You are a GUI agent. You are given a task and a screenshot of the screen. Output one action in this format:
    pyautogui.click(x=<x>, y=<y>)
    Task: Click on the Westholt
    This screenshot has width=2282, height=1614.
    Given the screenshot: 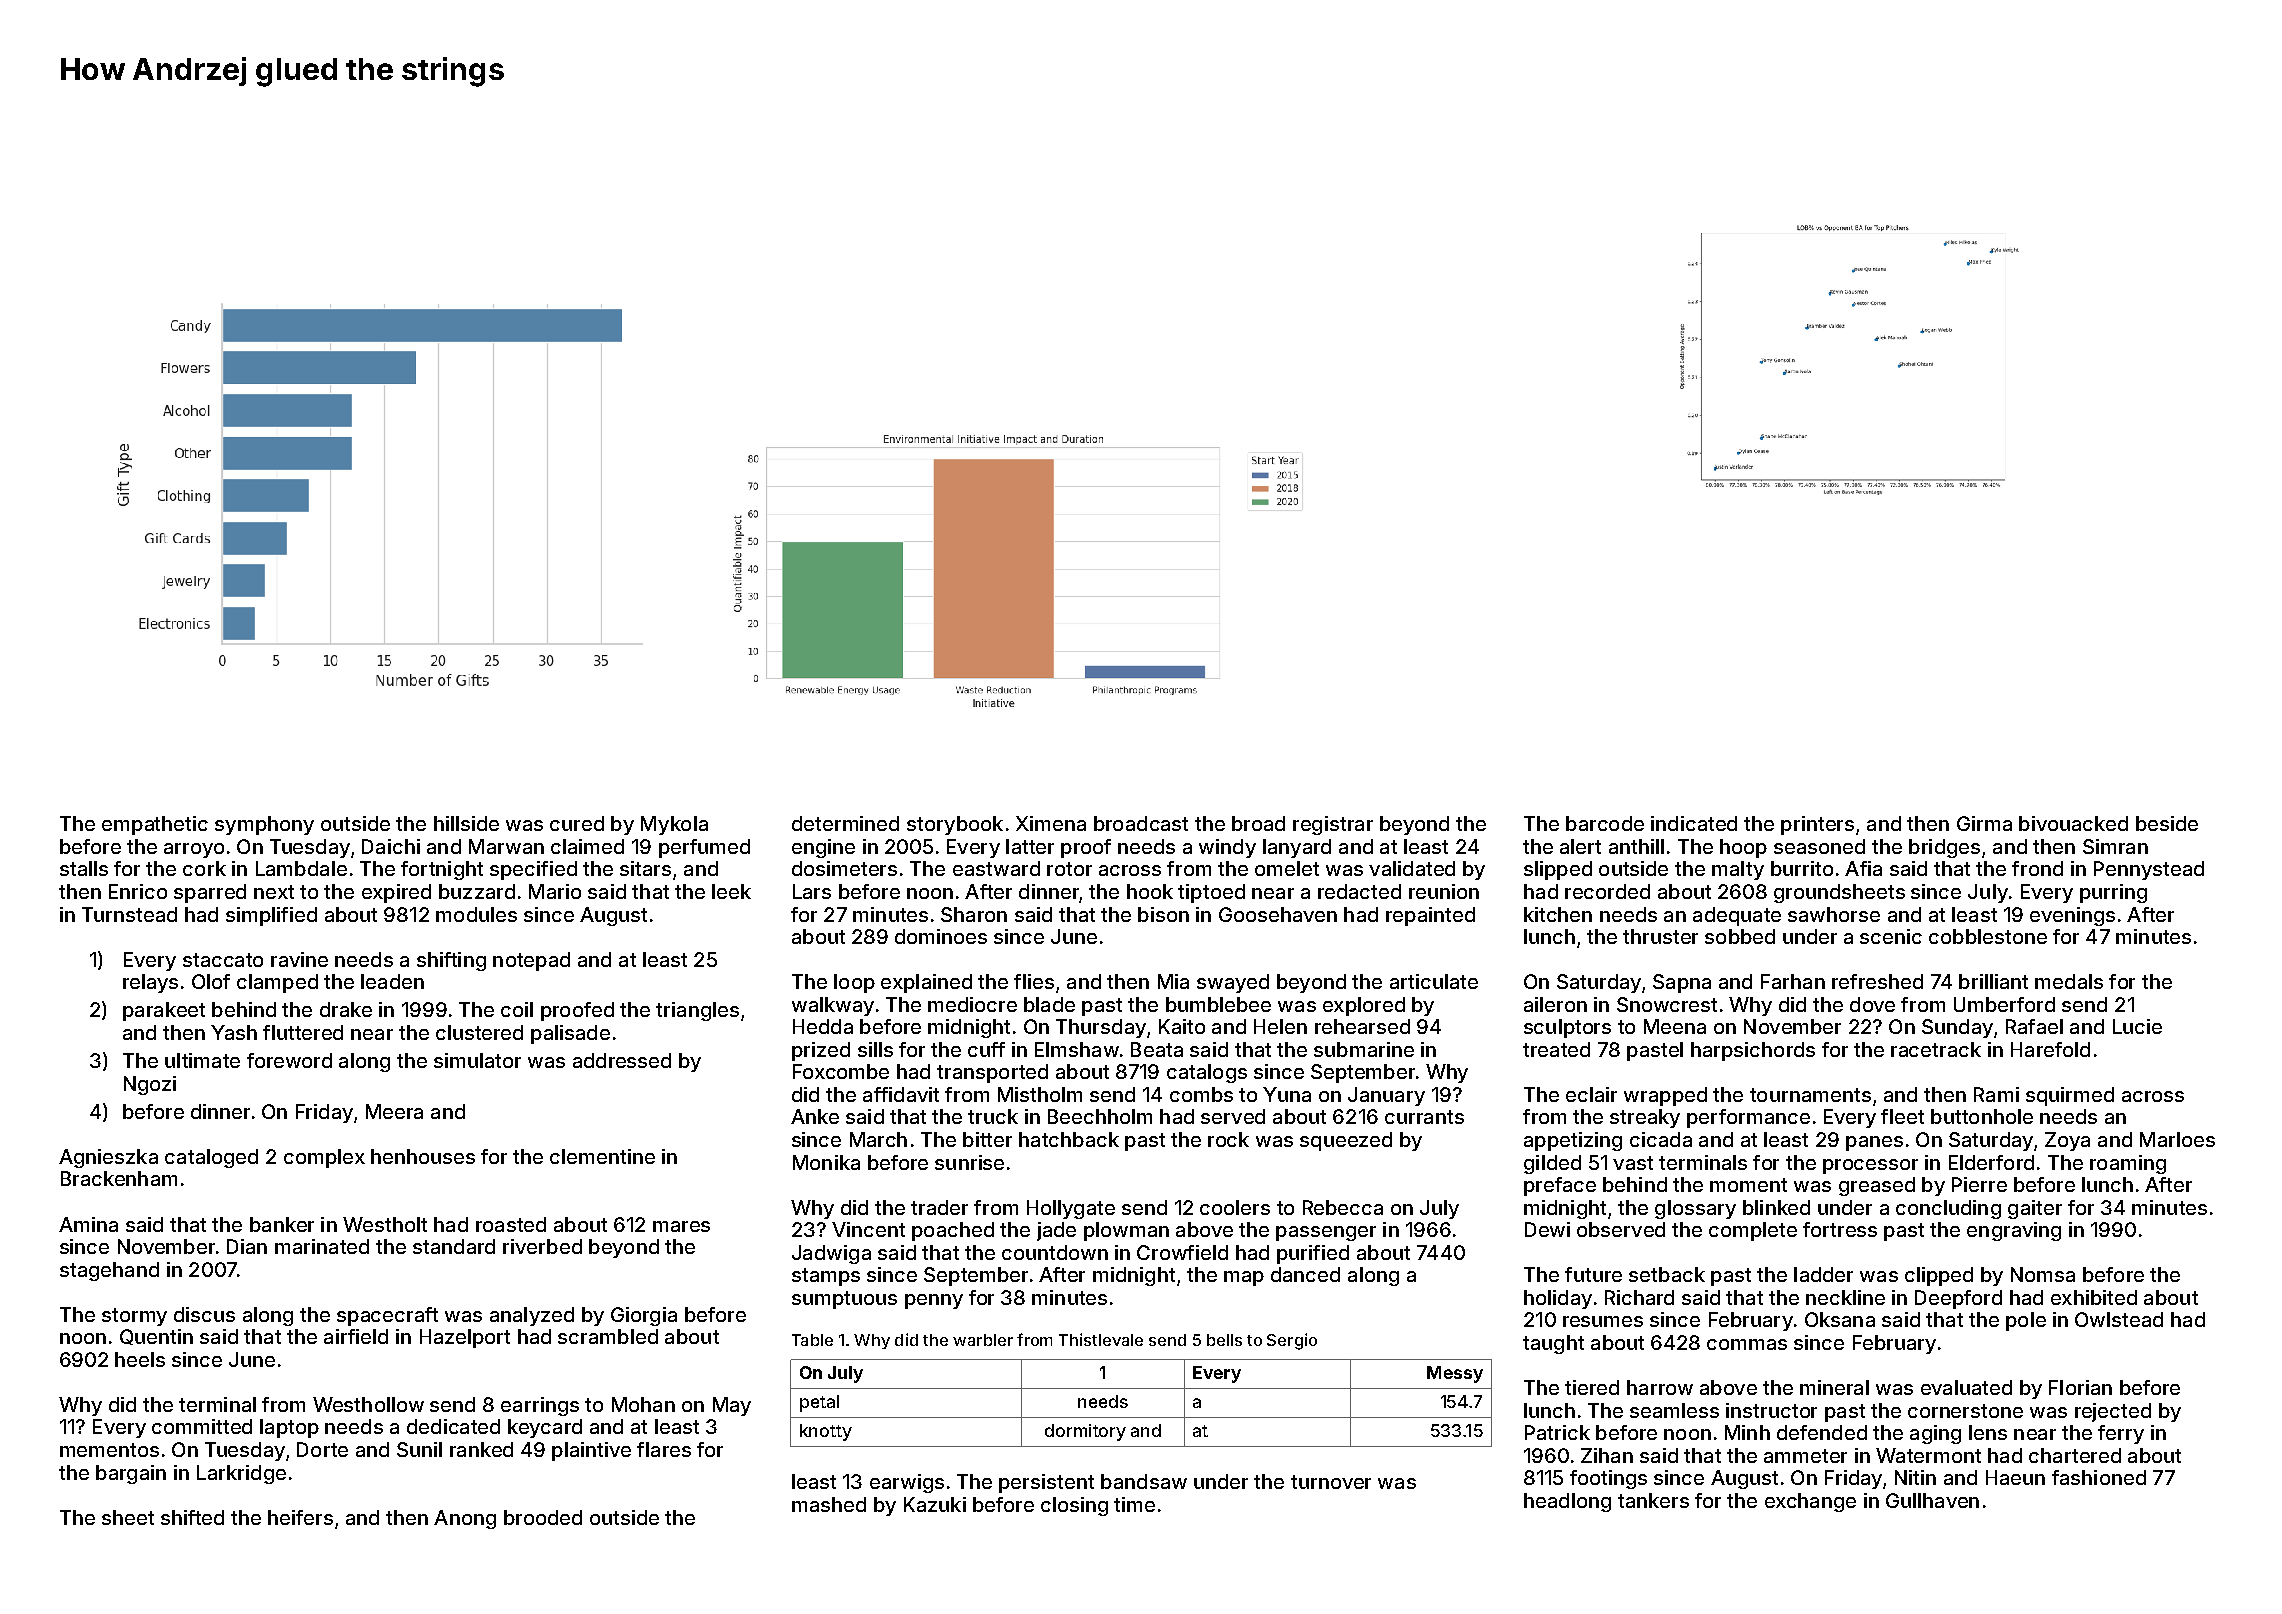 What is the action you would take?
    pyautogui.click(x=385, y=1224)
